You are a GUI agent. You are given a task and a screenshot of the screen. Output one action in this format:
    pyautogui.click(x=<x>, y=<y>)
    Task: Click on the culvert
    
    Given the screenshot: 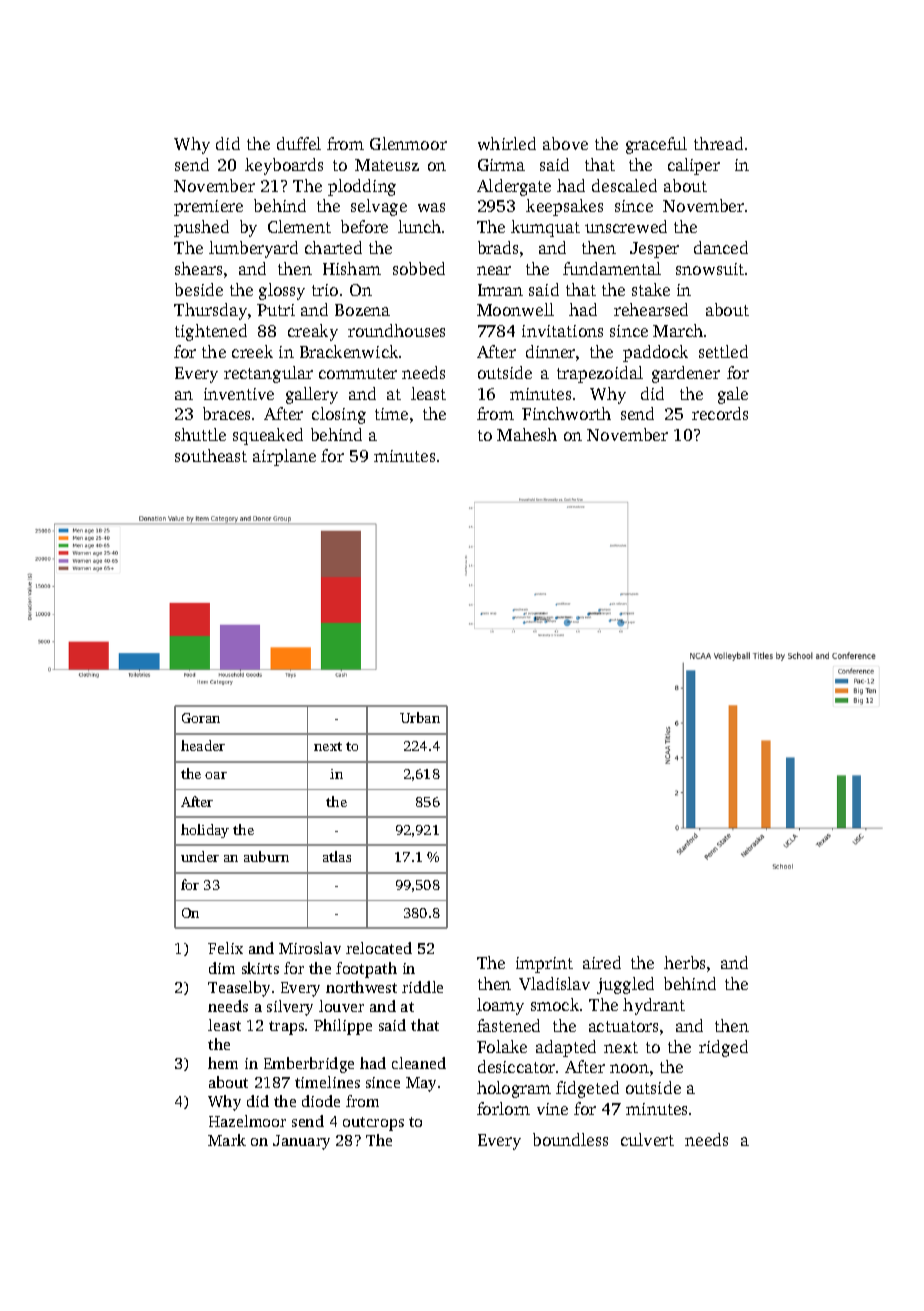 What is the action you would take?
    pyautogui.click(x=647, y=1139)
